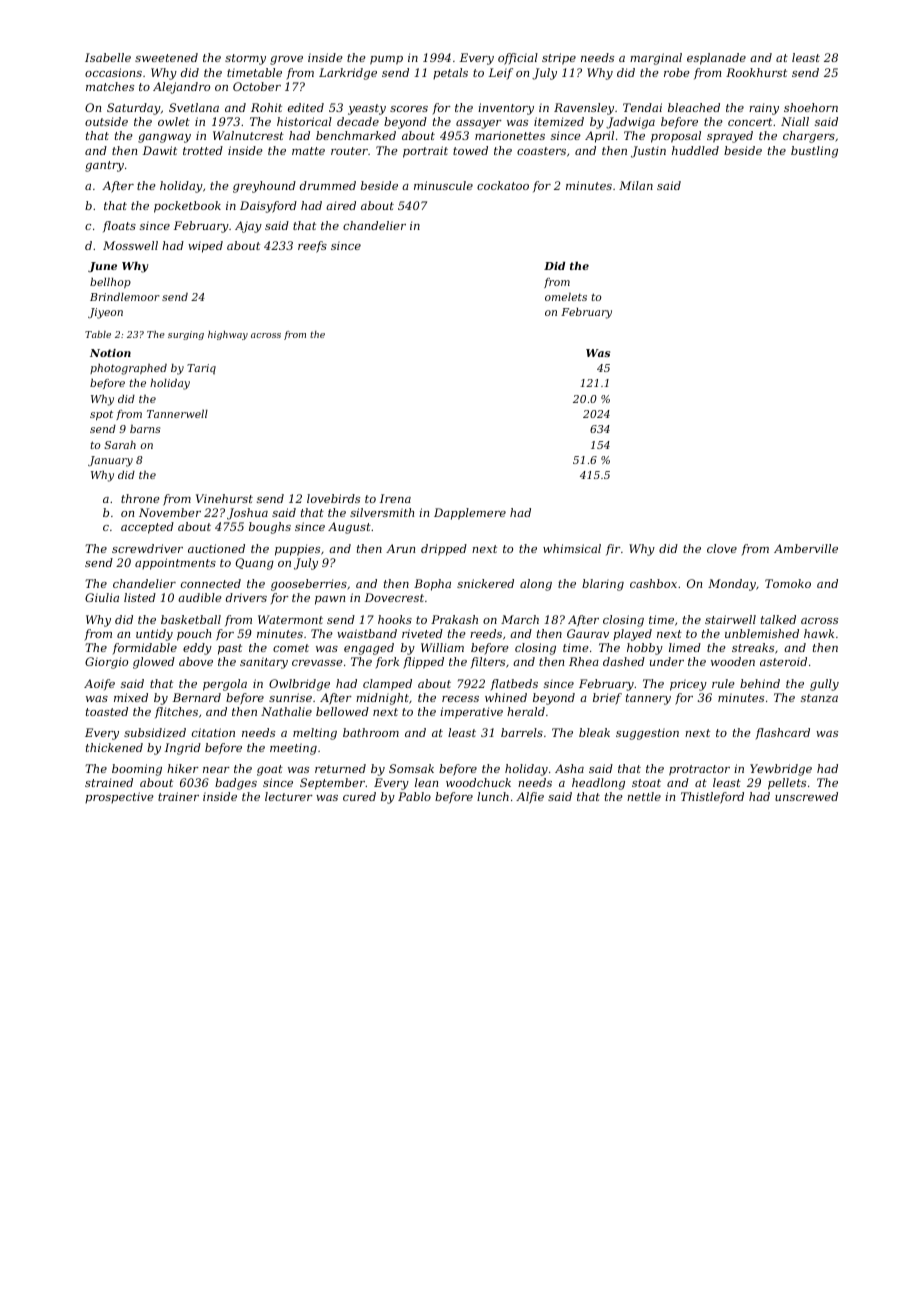 This document has width=924, height=1308. What do you see at coordinates (228, 335) in the document?
I see `highway` at bounding box center [228, 335].
